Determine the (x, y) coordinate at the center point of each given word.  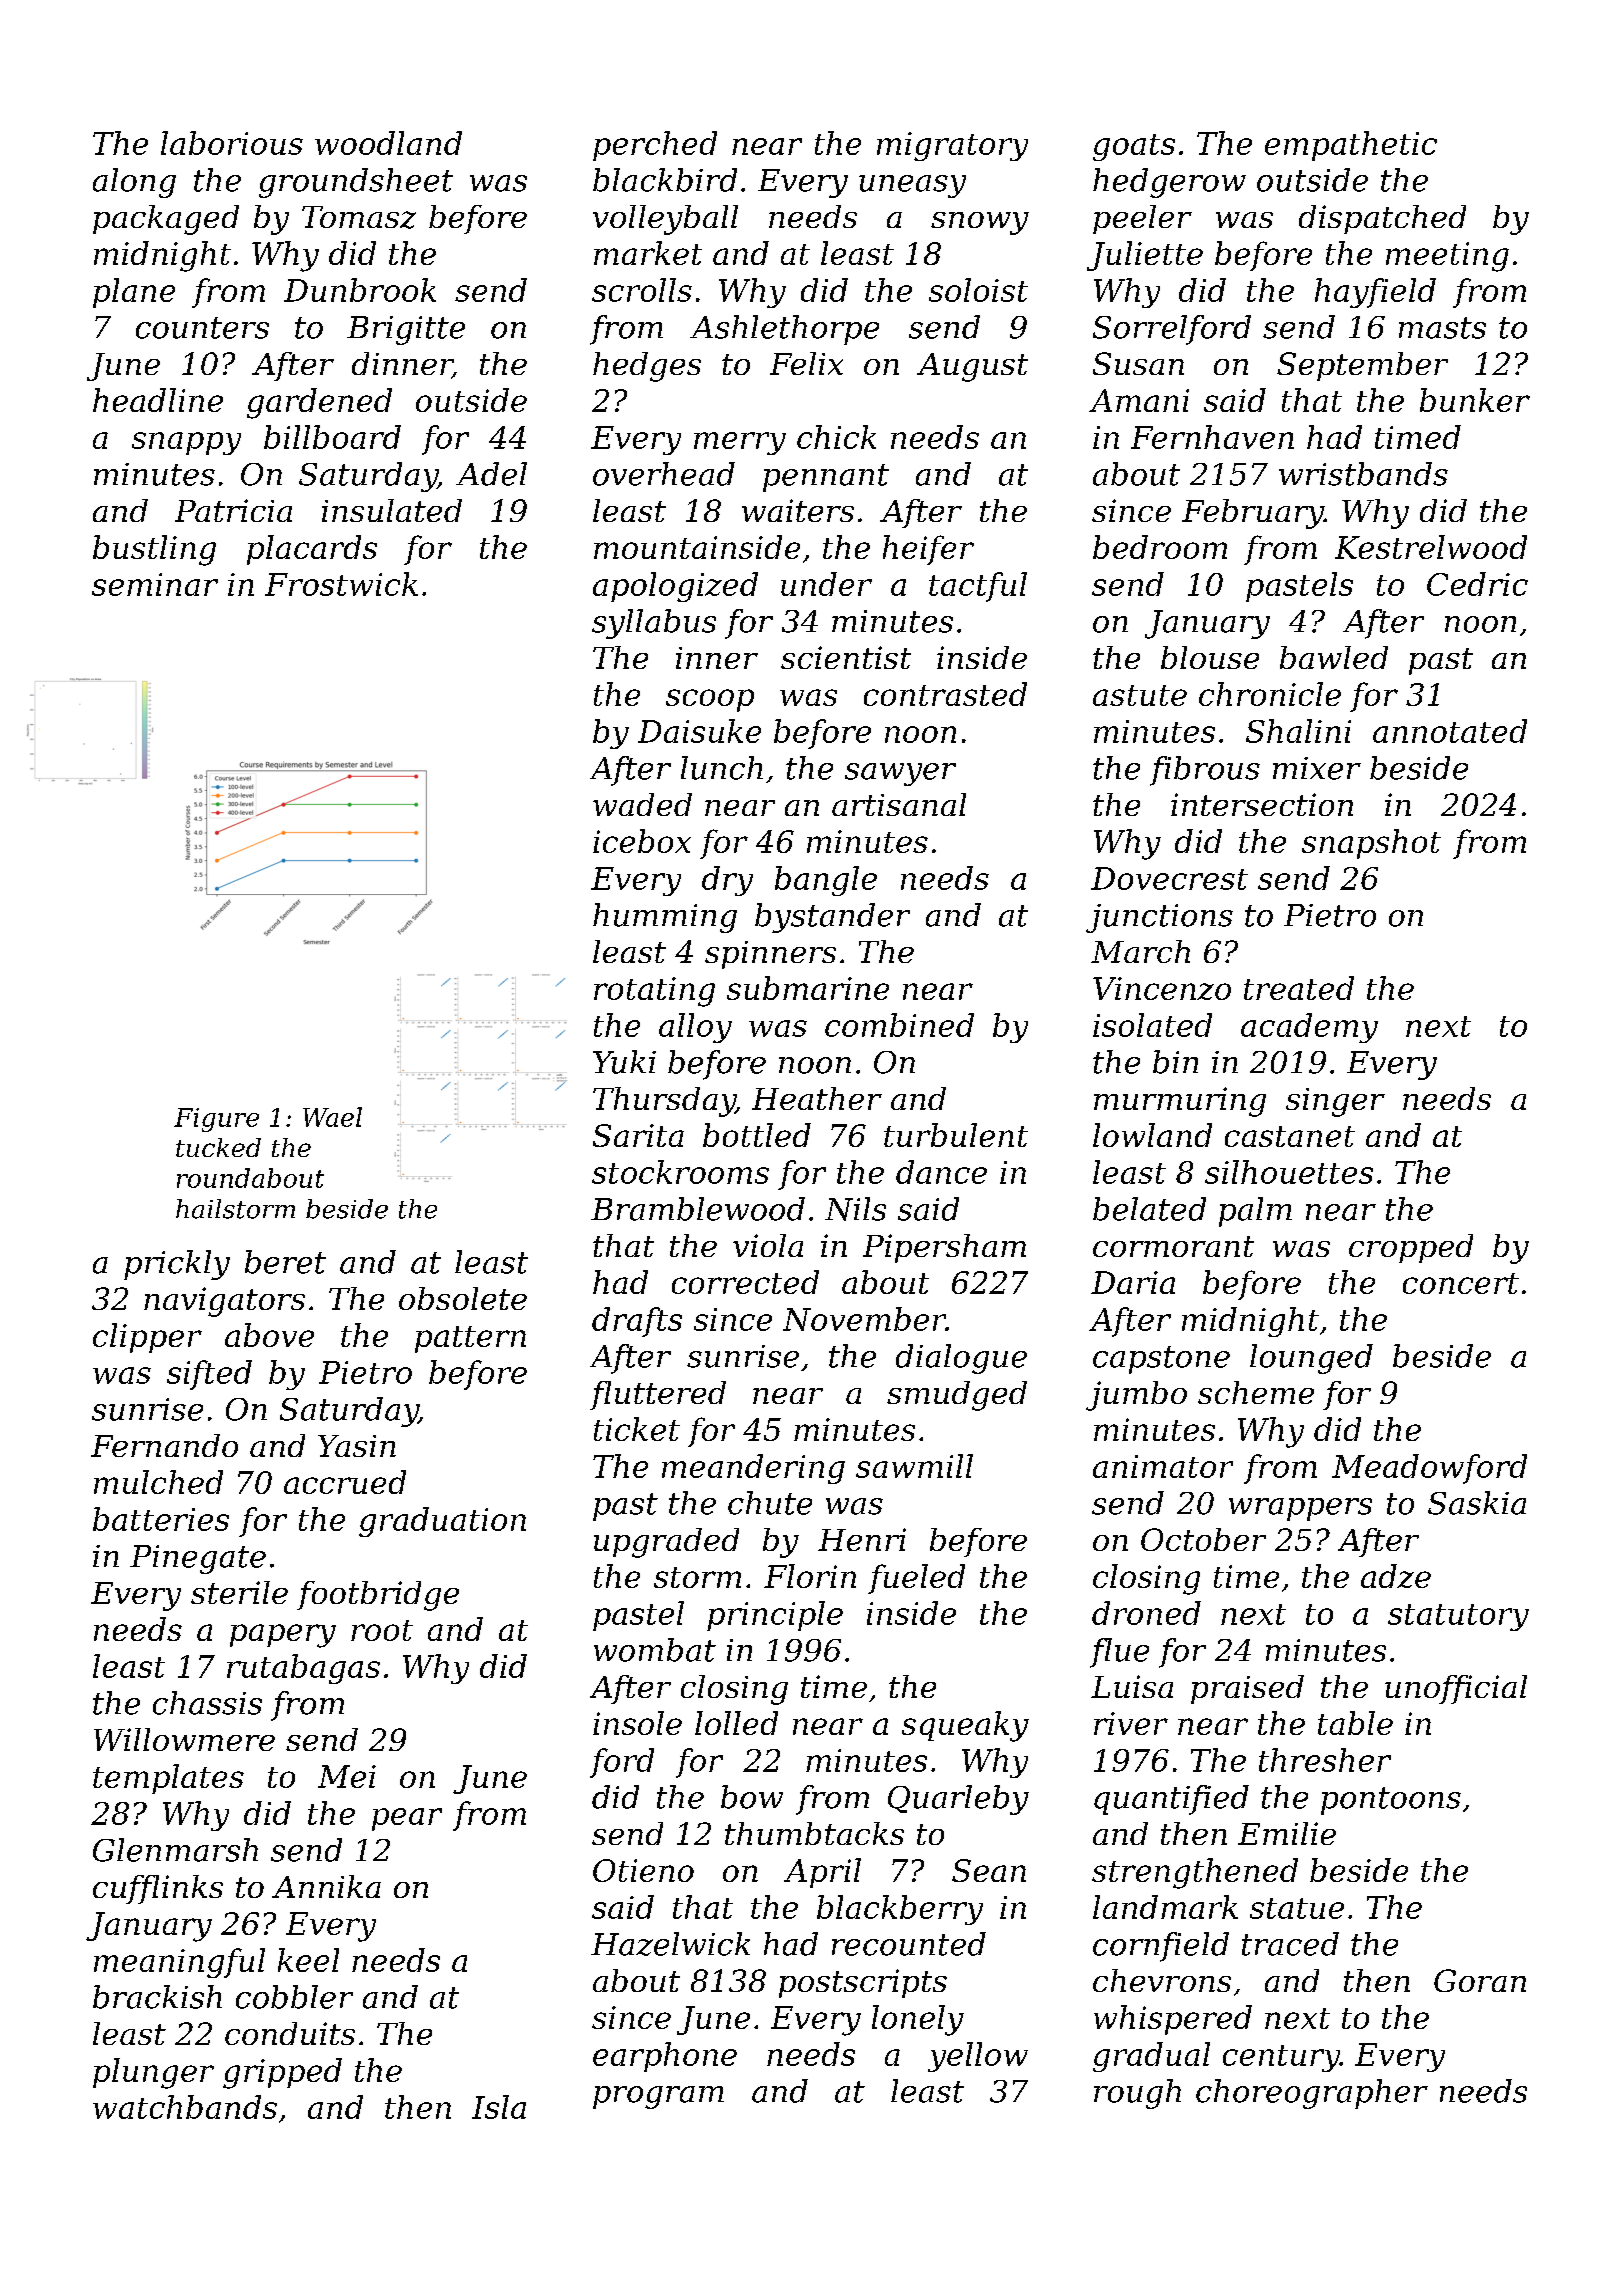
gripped (282, 2073)
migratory (952, 146)
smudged (957, 1396)
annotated (1450, 731)
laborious (232, 143)
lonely (918, 2020)
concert (1461, 1283)
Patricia (233, 510)
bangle (826, 881)
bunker (1475, 400)
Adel (491, 474)
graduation (442, 1522)
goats (1134, 147)
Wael (332, 1117)
